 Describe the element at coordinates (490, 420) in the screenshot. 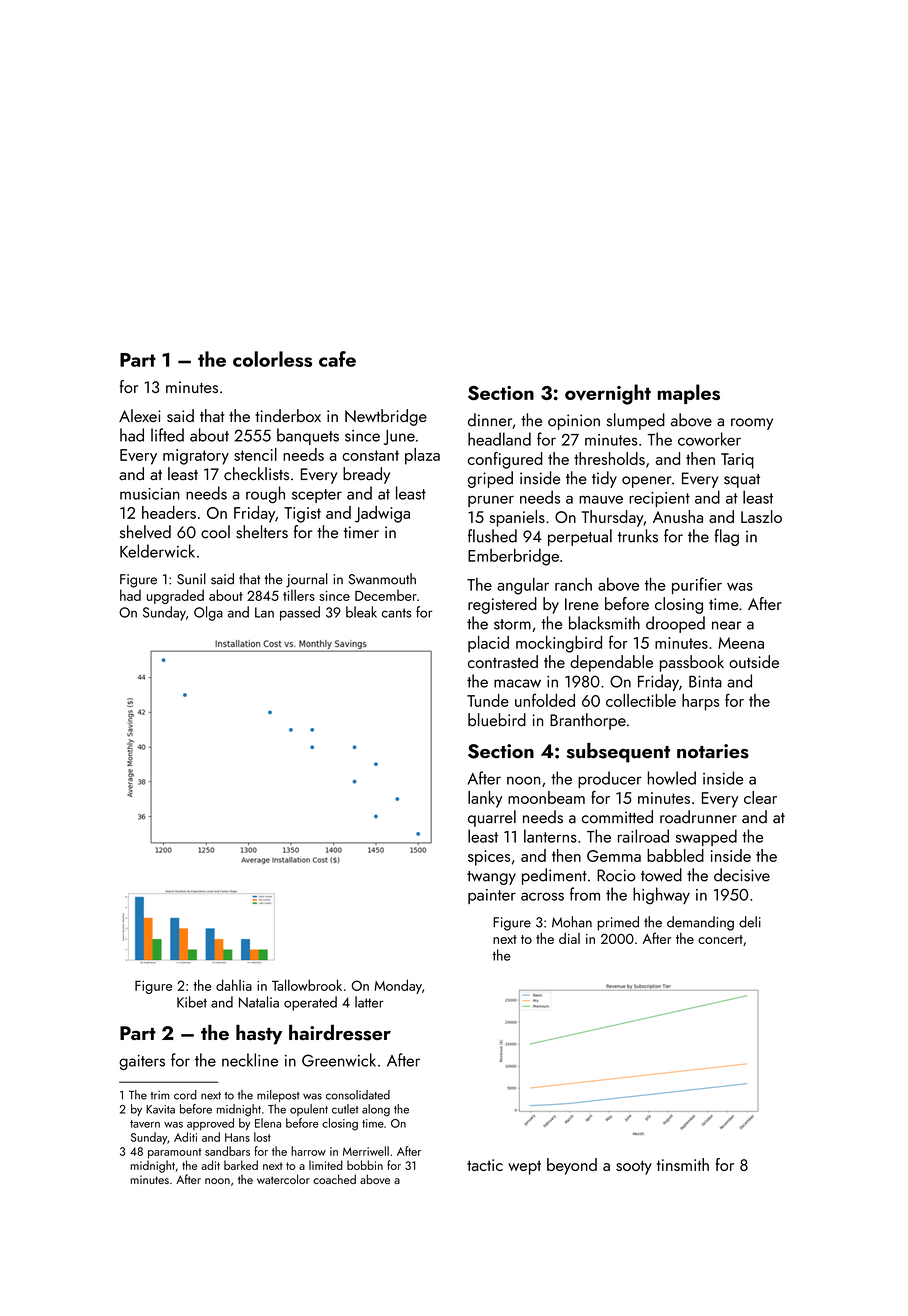

I see `dinner` at that location.
